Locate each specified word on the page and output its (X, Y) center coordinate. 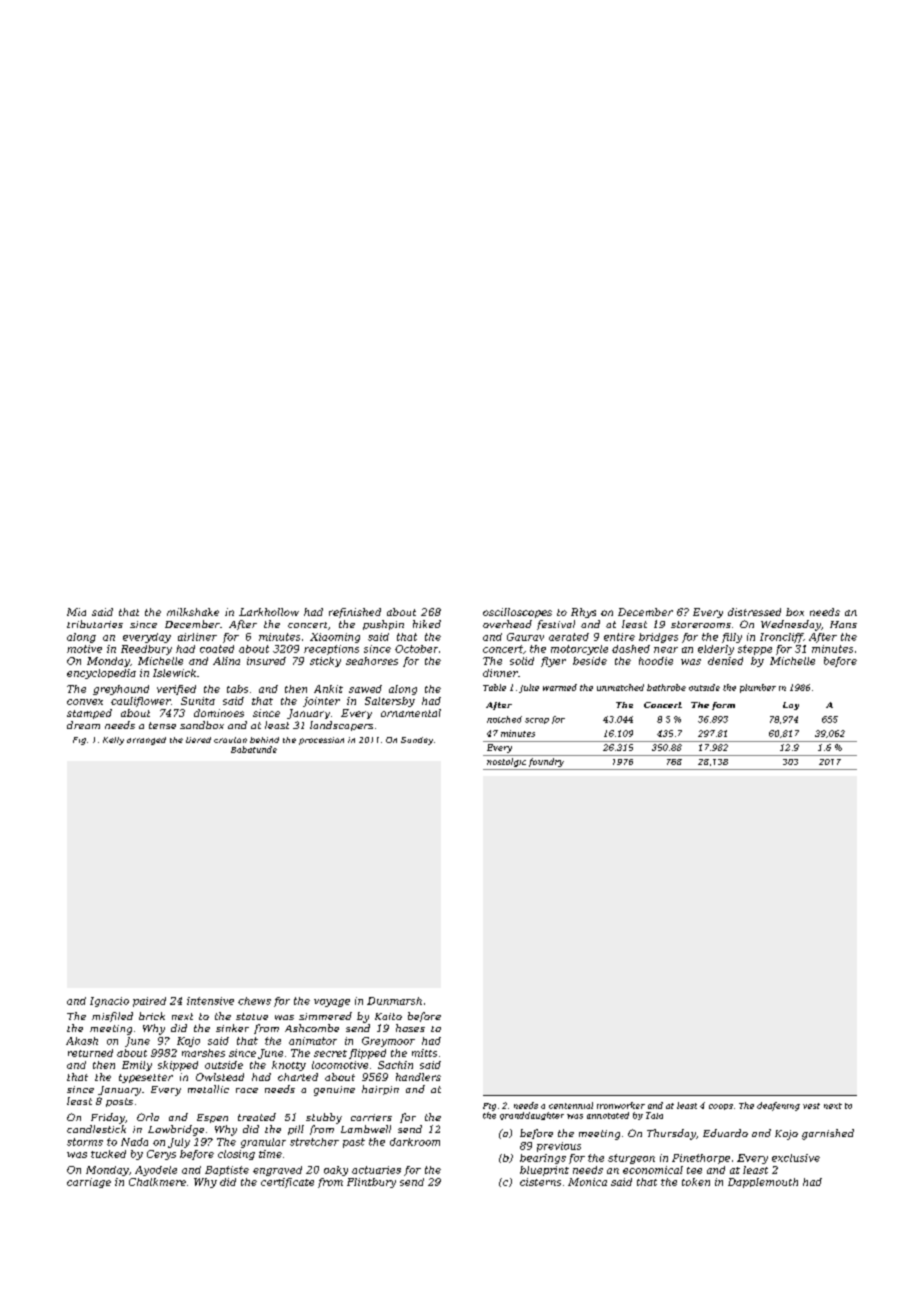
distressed (754, 612)
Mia (76, 612)
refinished (355, 613)
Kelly (113, 741)
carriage (89, 1183)
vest (811, 1106)
